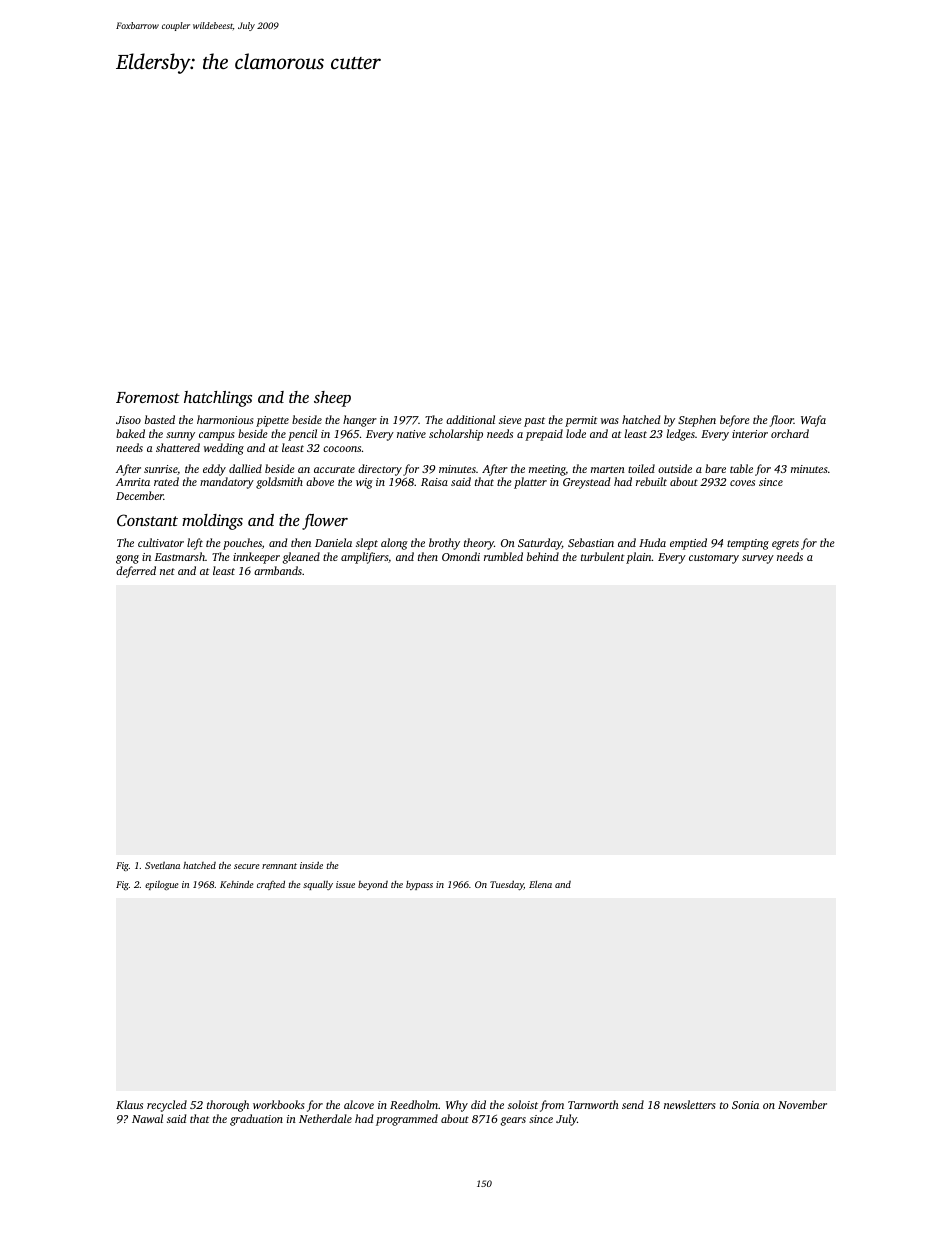 The image size is (952, 1233). What do you see at coordinates (256, 1120) in the screenshot?
I see `graduation` at bounding box center [256, 1120].
